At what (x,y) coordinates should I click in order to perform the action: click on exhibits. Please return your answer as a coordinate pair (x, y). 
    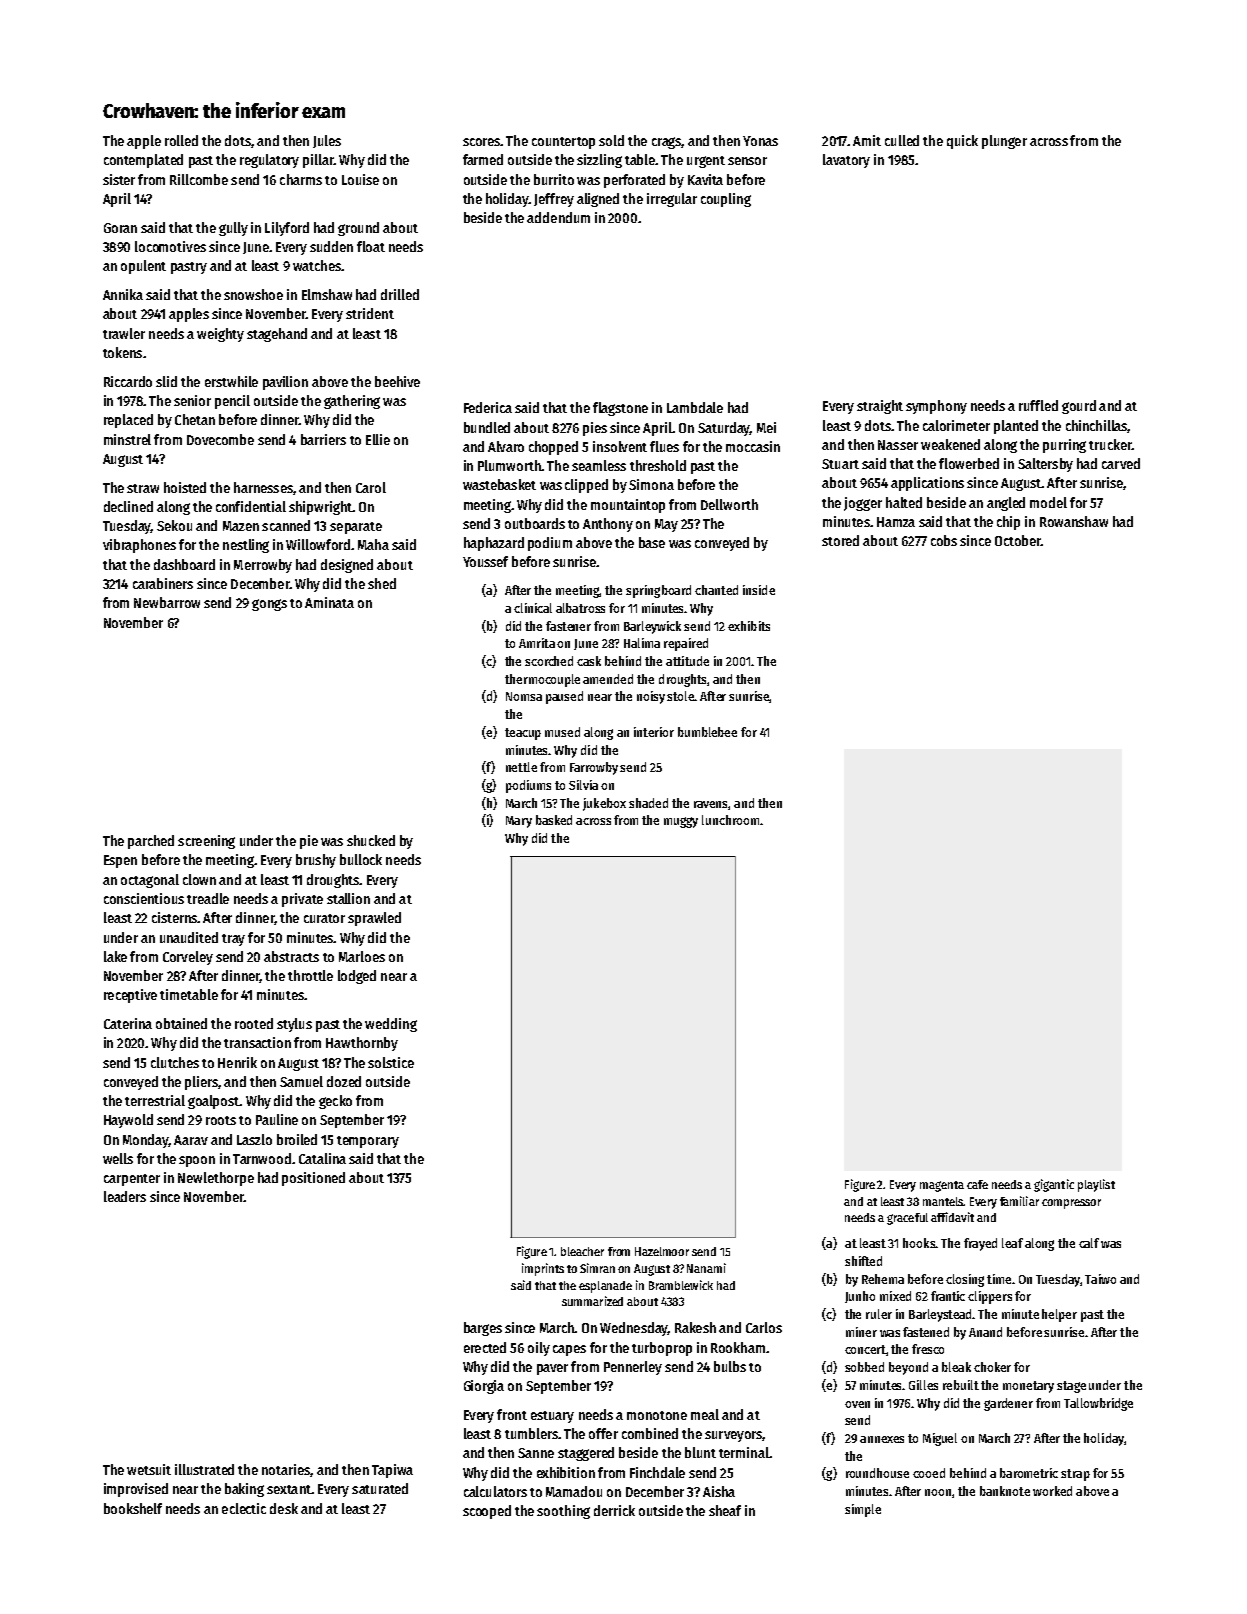
    Looking at the image, I should click on (749, 626).
